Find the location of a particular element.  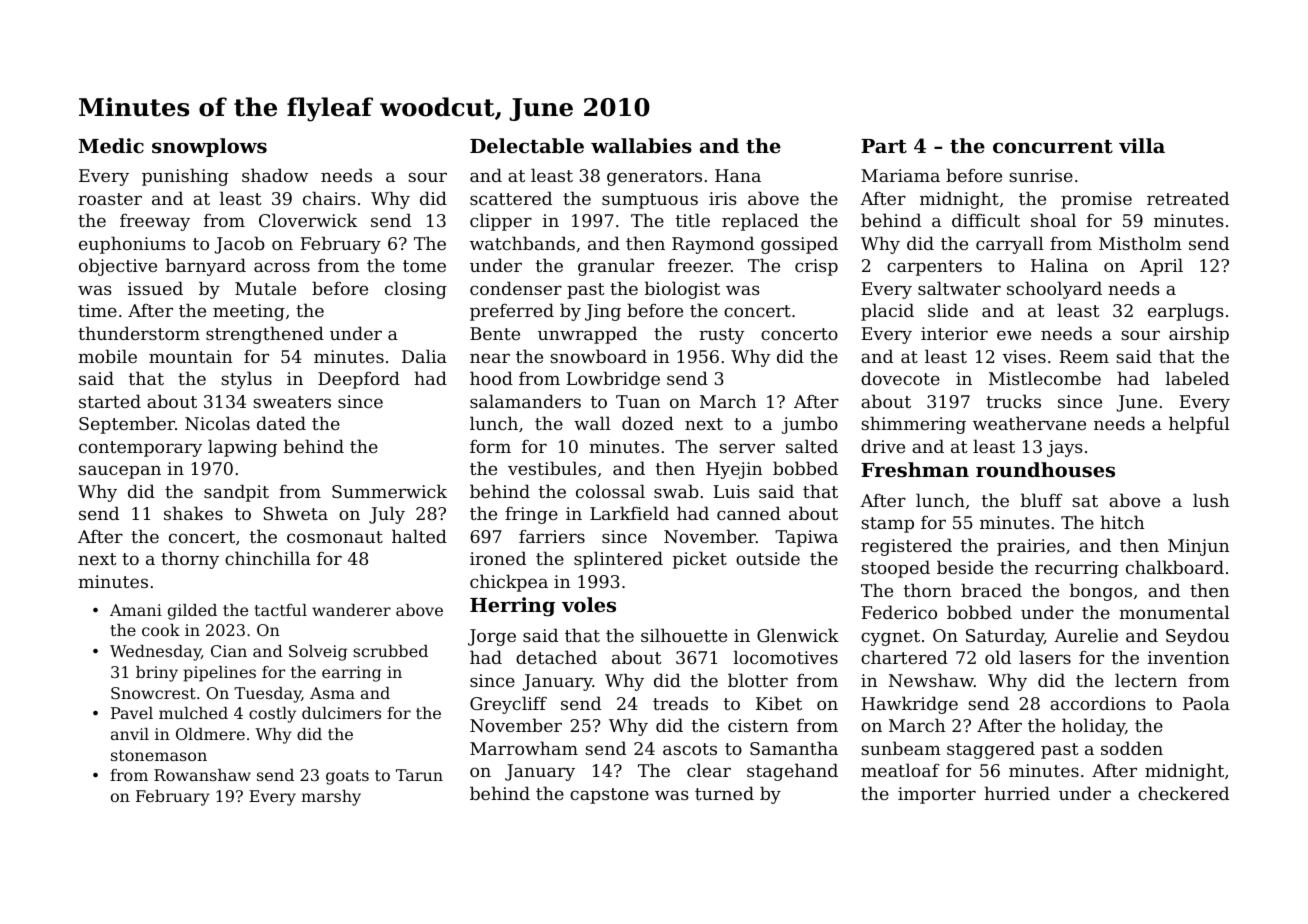

chinchilla is located at coordinates (268, 558).
